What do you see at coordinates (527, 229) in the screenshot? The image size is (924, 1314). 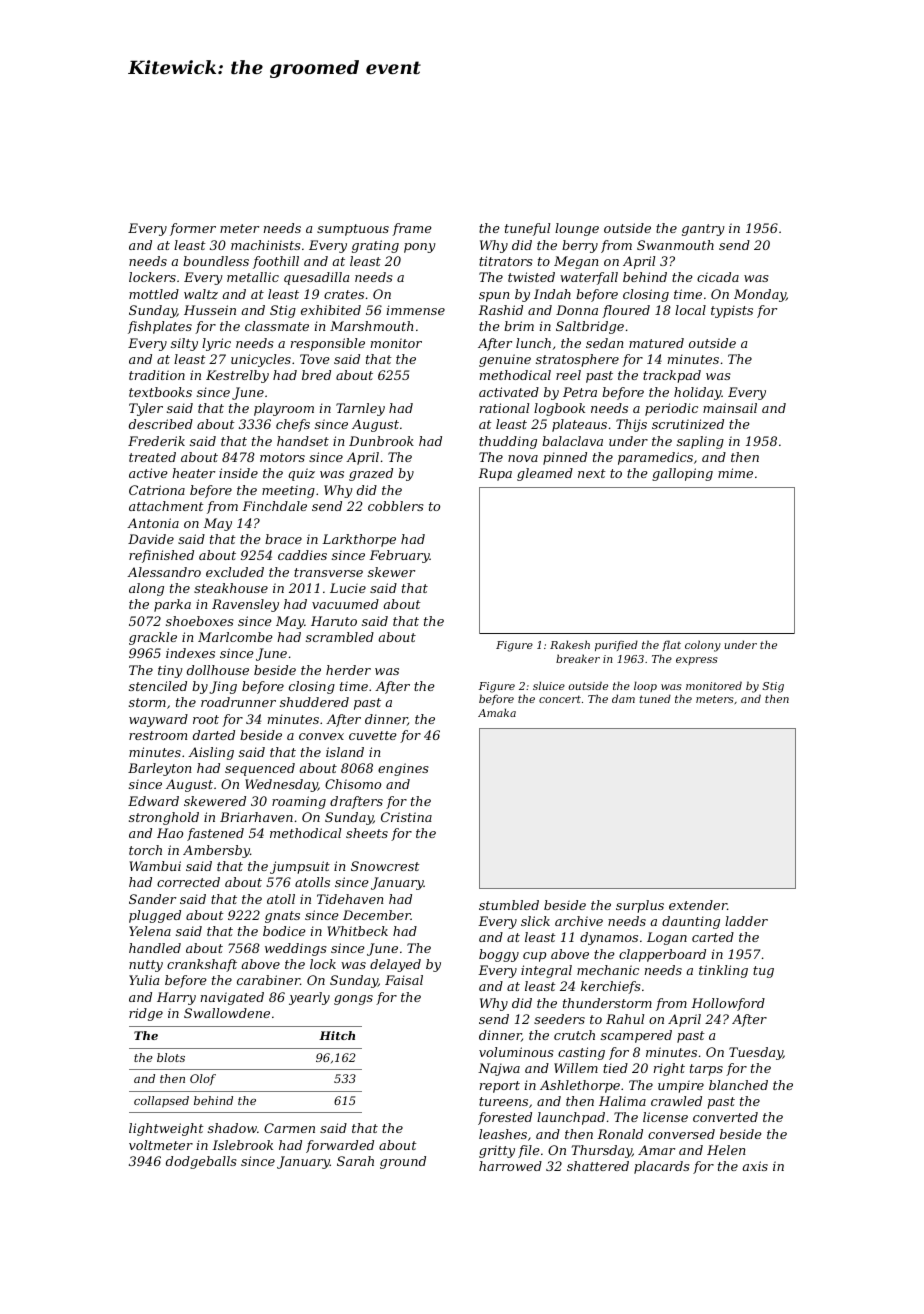 I see `tuneful` at bounding box center [527, 229].
